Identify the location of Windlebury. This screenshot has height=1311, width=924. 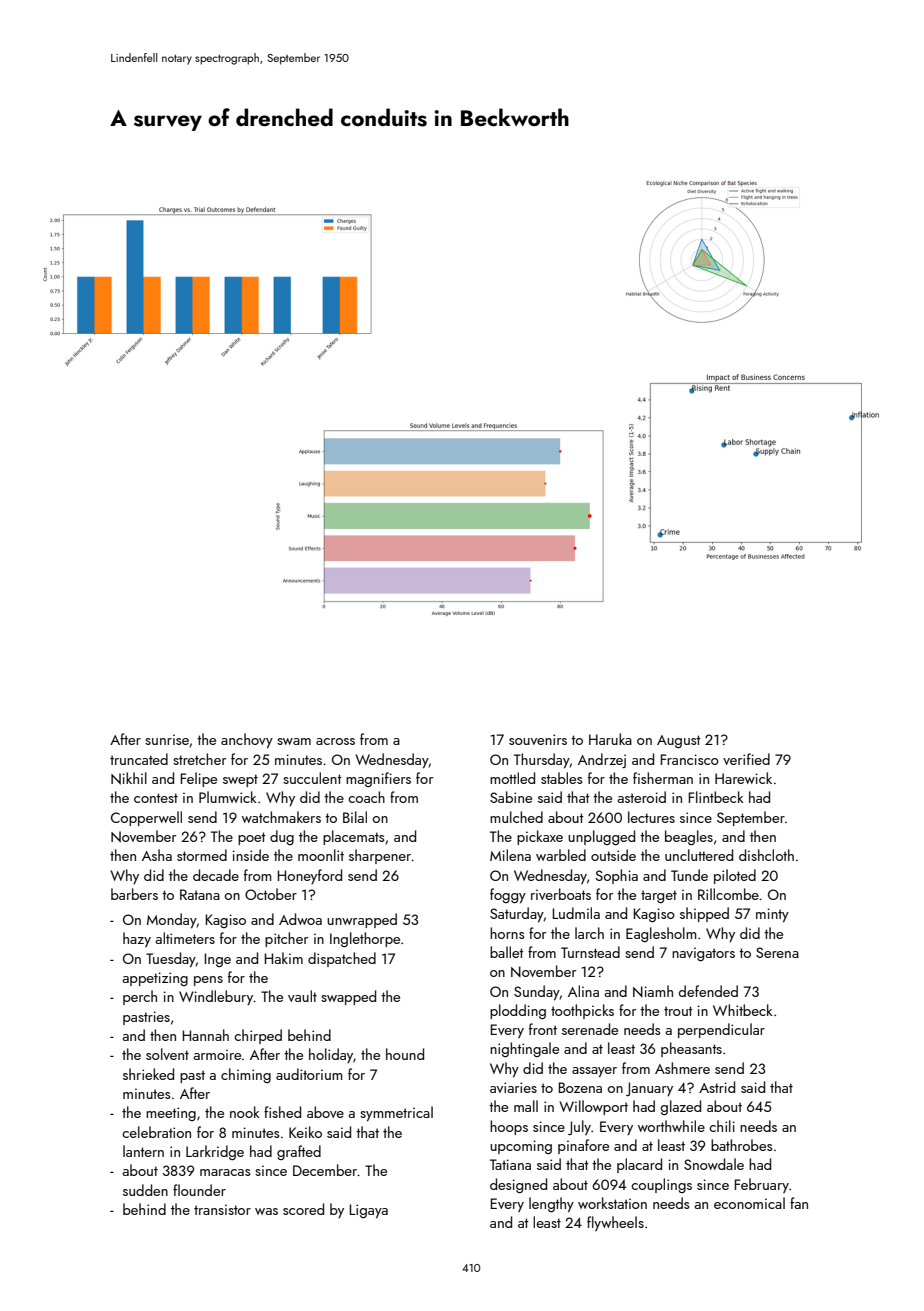
(216, 997).
